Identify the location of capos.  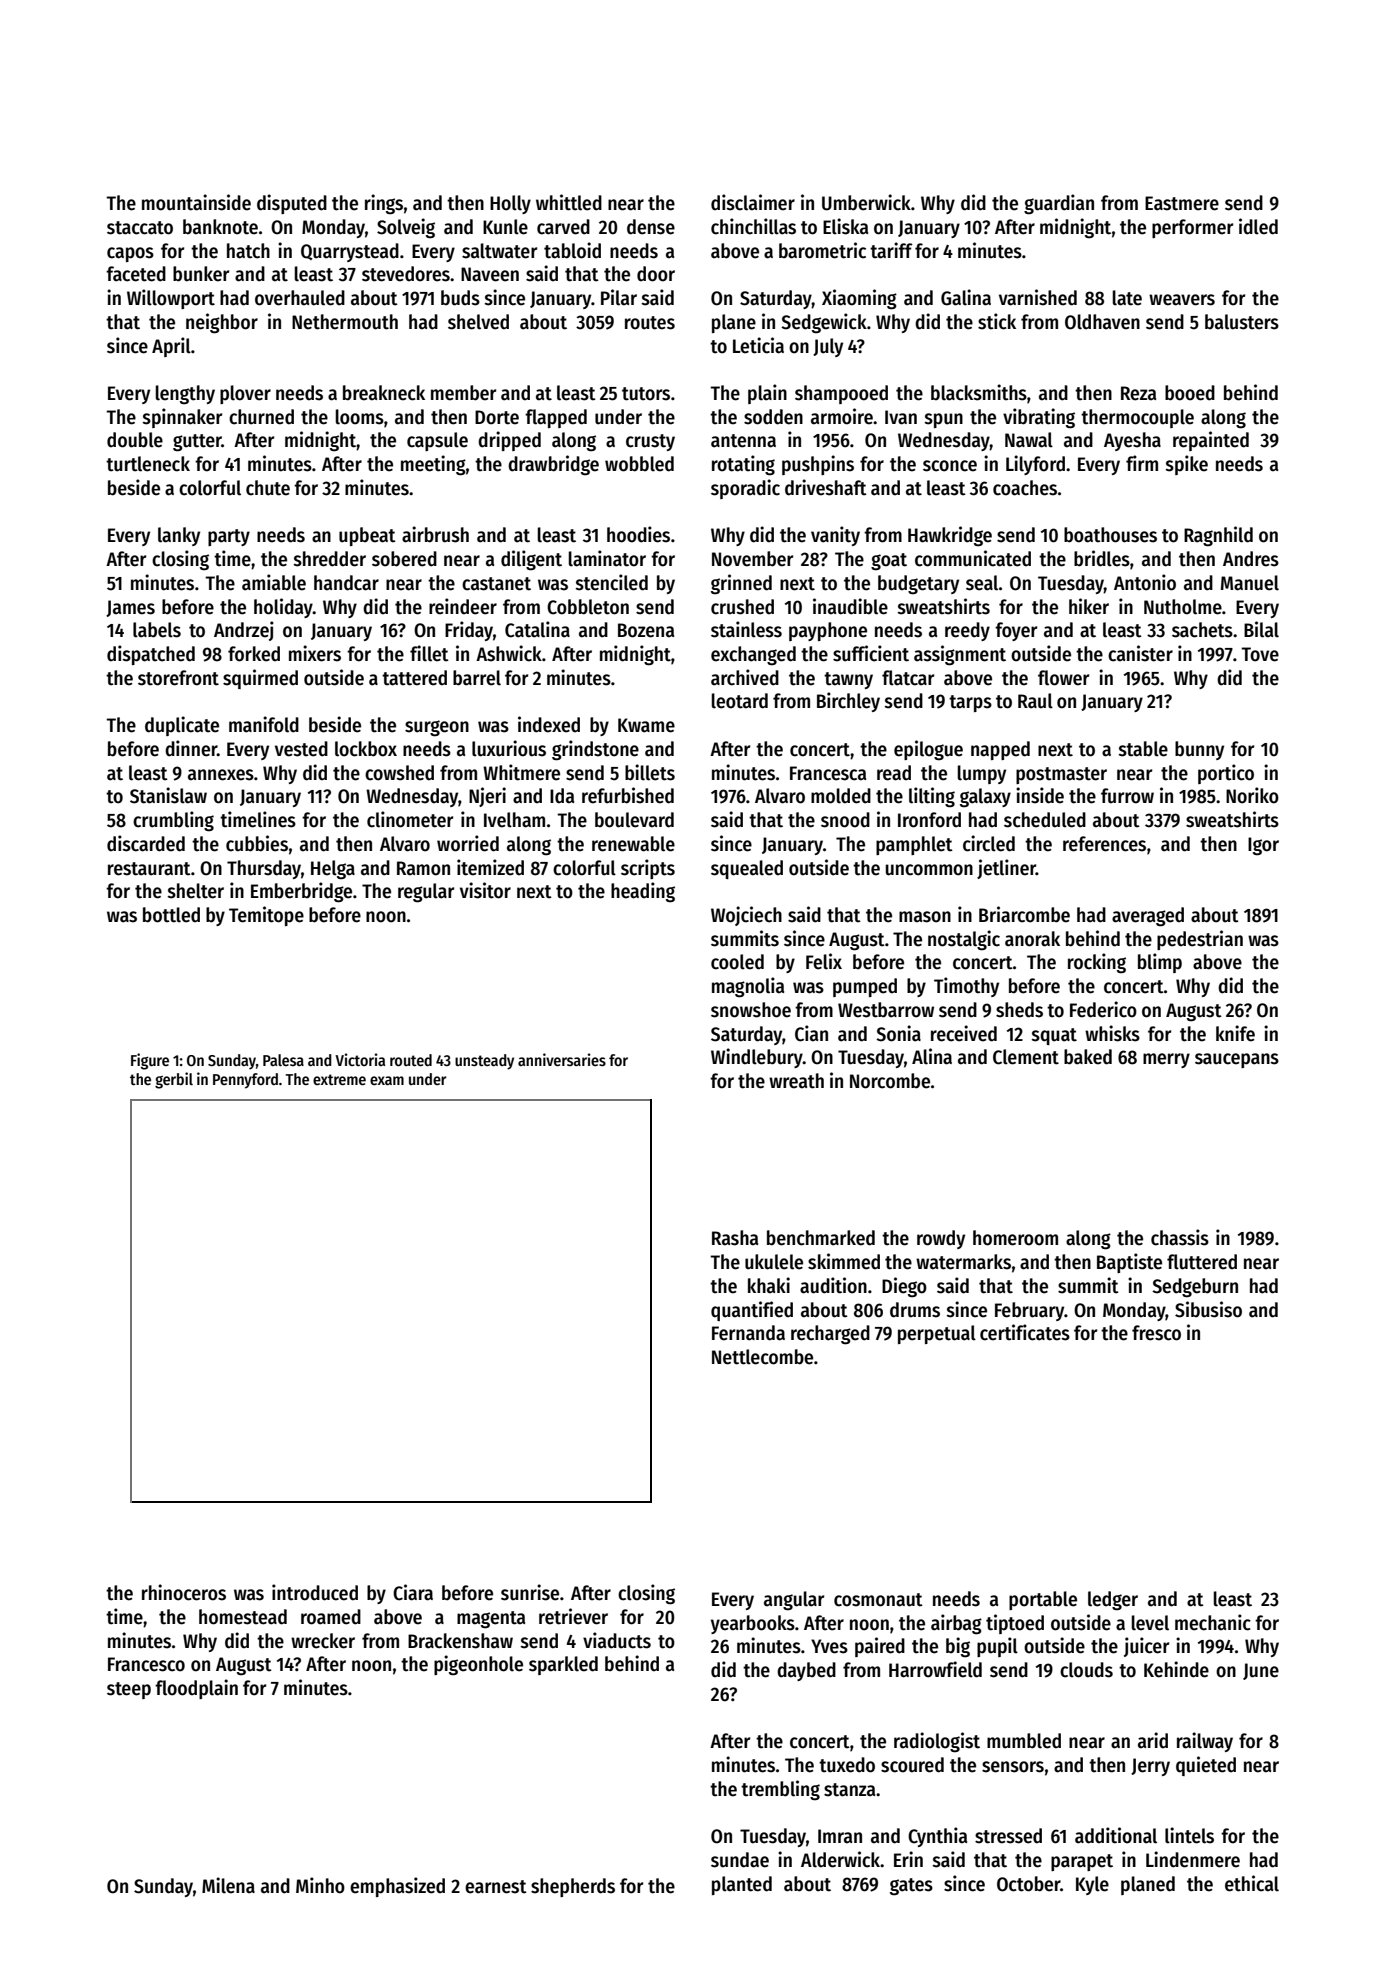
(130, 254).
